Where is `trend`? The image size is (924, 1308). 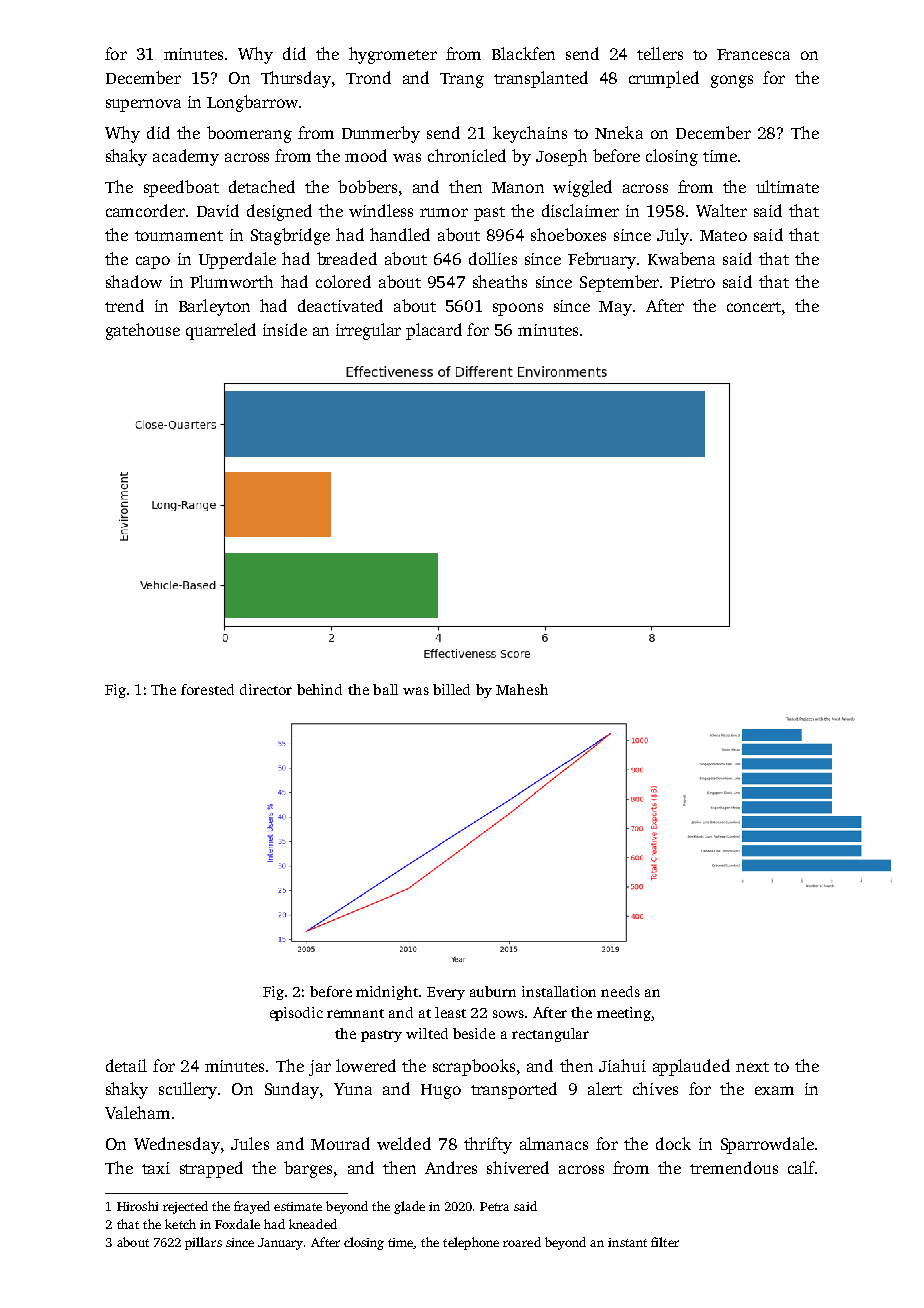
trend is located at coordinates (124, 305).
